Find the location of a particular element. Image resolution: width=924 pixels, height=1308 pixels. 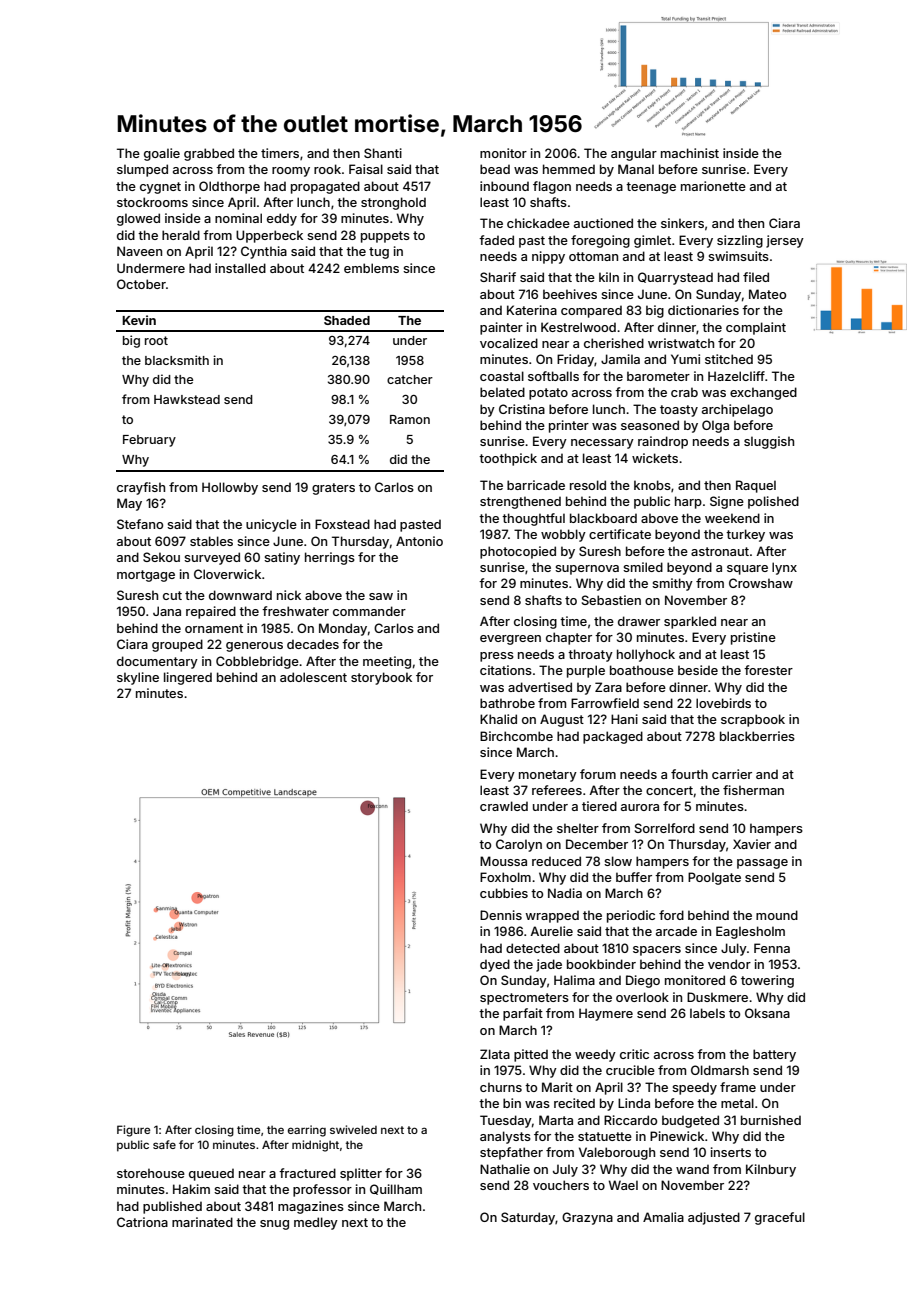

cubbies is located at coordinates (504, 893).
